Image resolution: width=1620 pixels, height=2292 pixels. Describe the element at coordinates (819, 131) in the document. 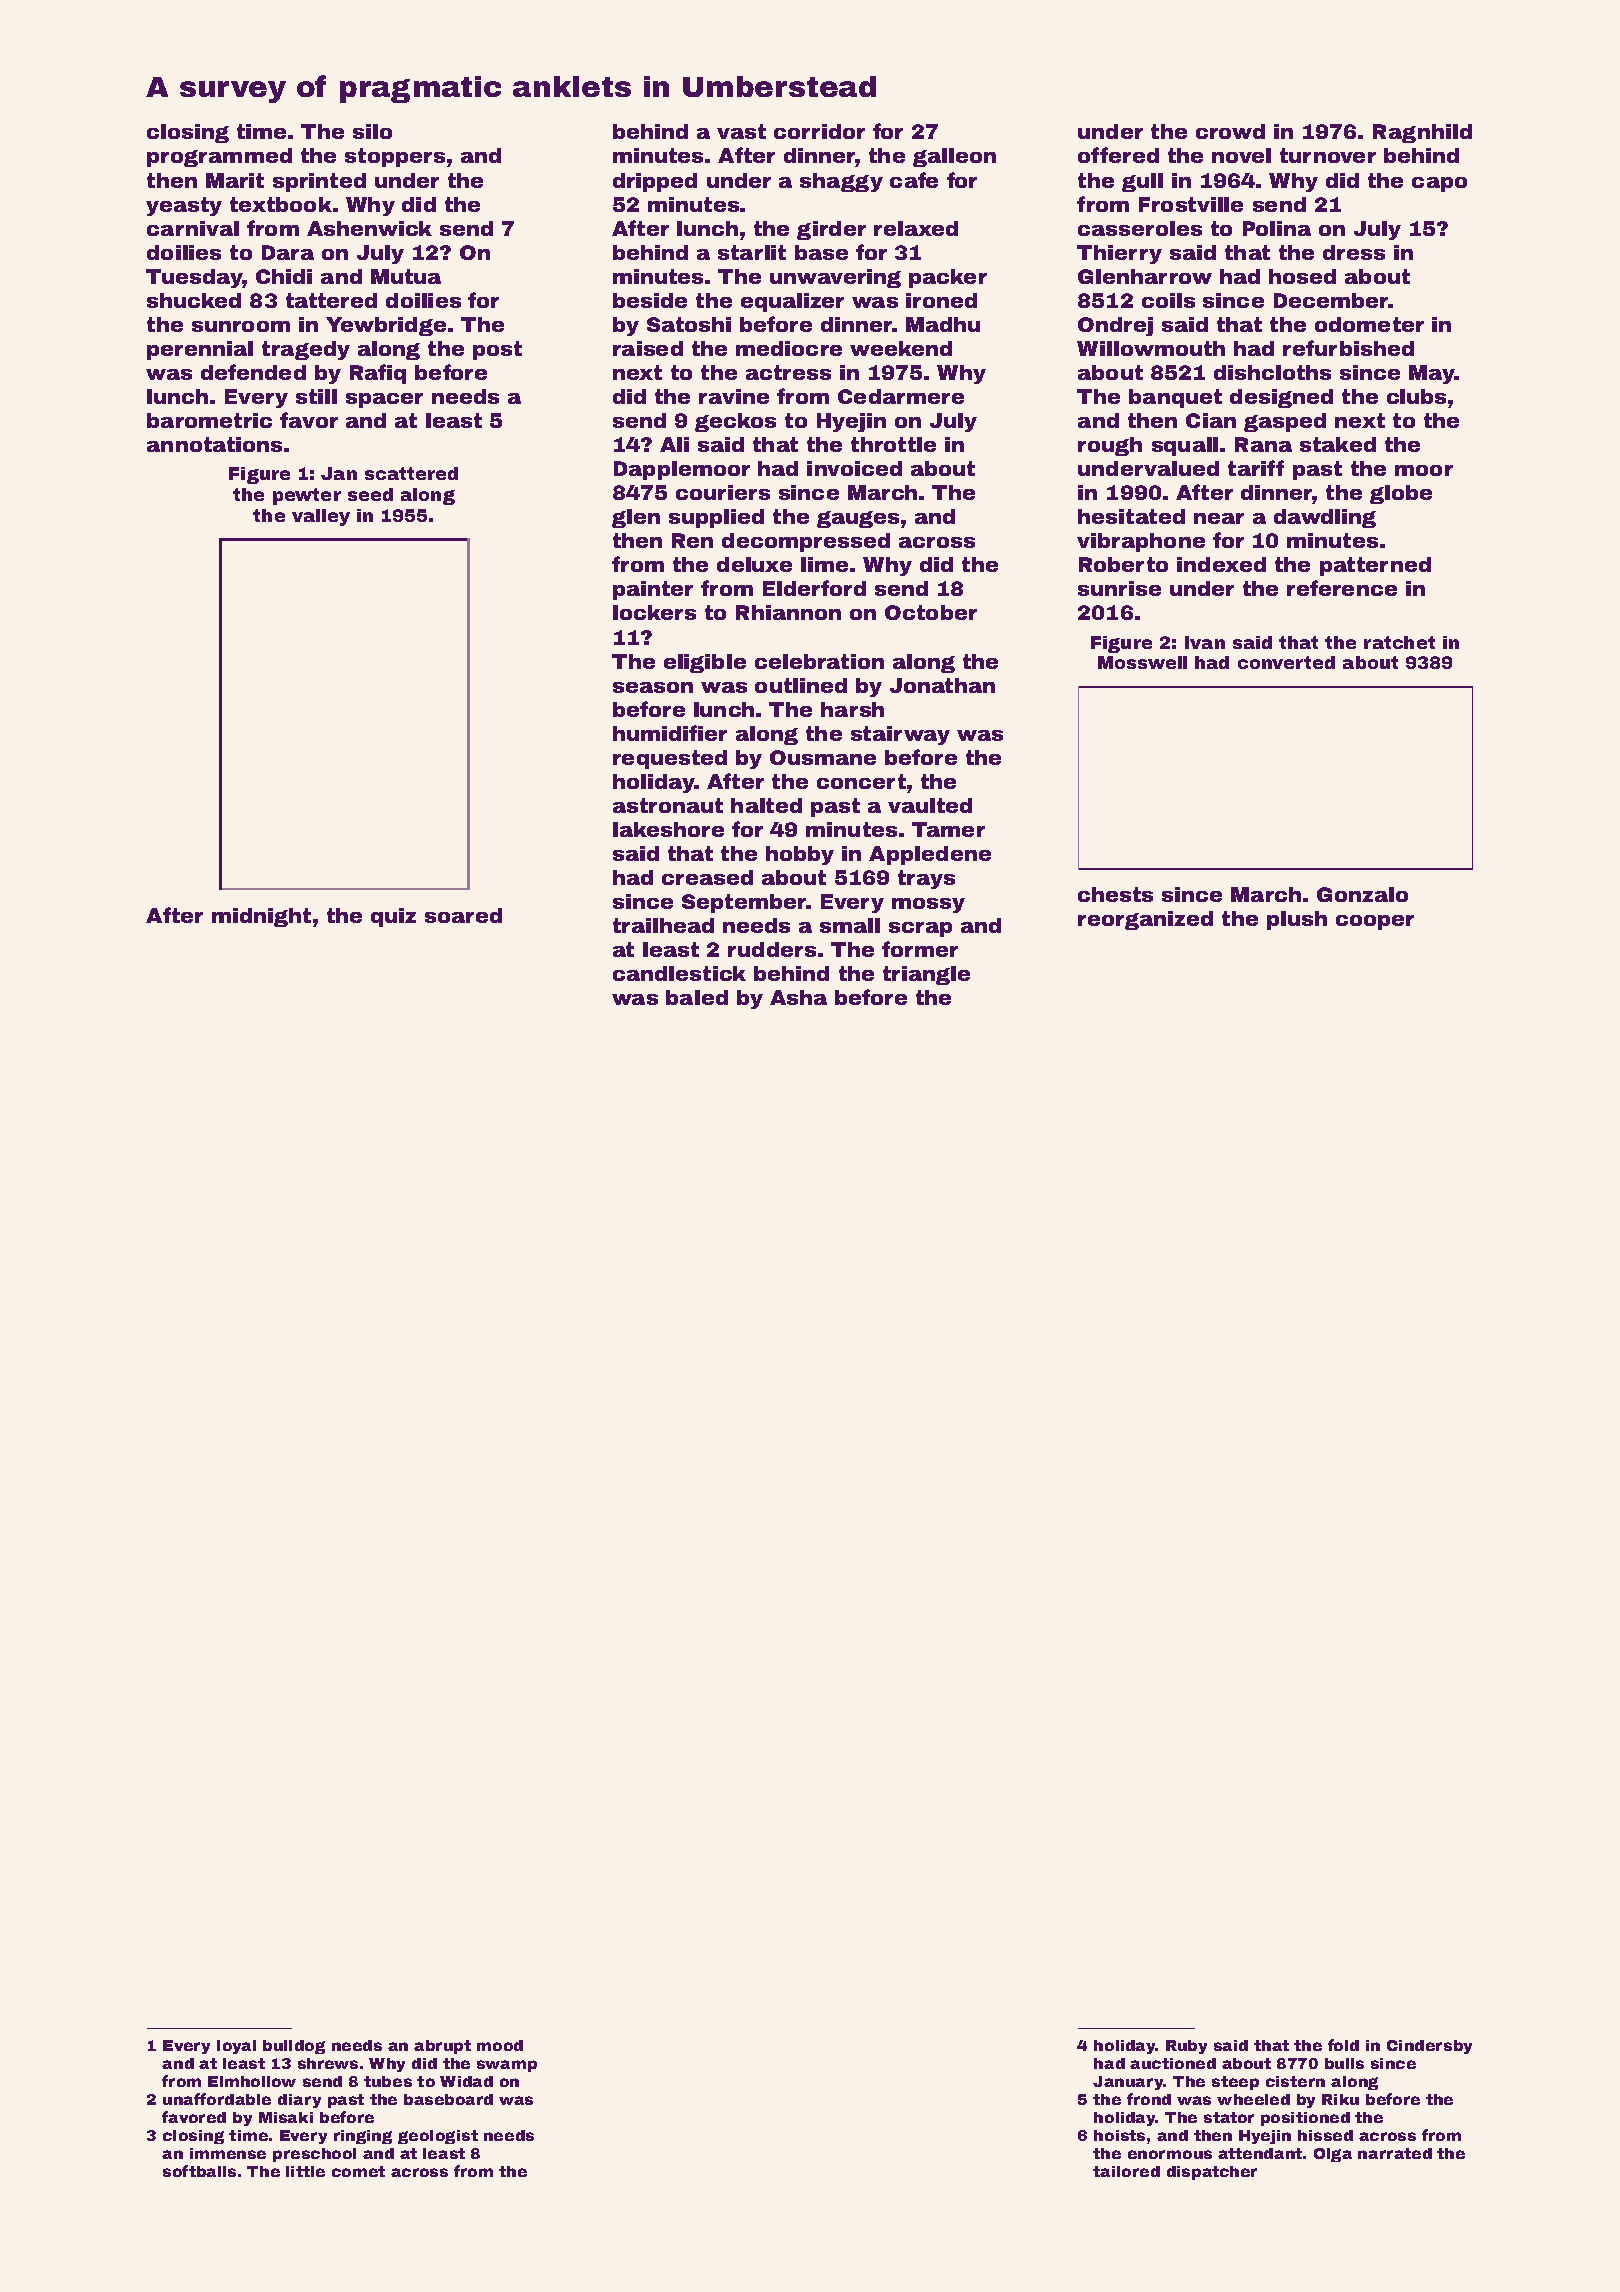

I see `corridor` at that location.
